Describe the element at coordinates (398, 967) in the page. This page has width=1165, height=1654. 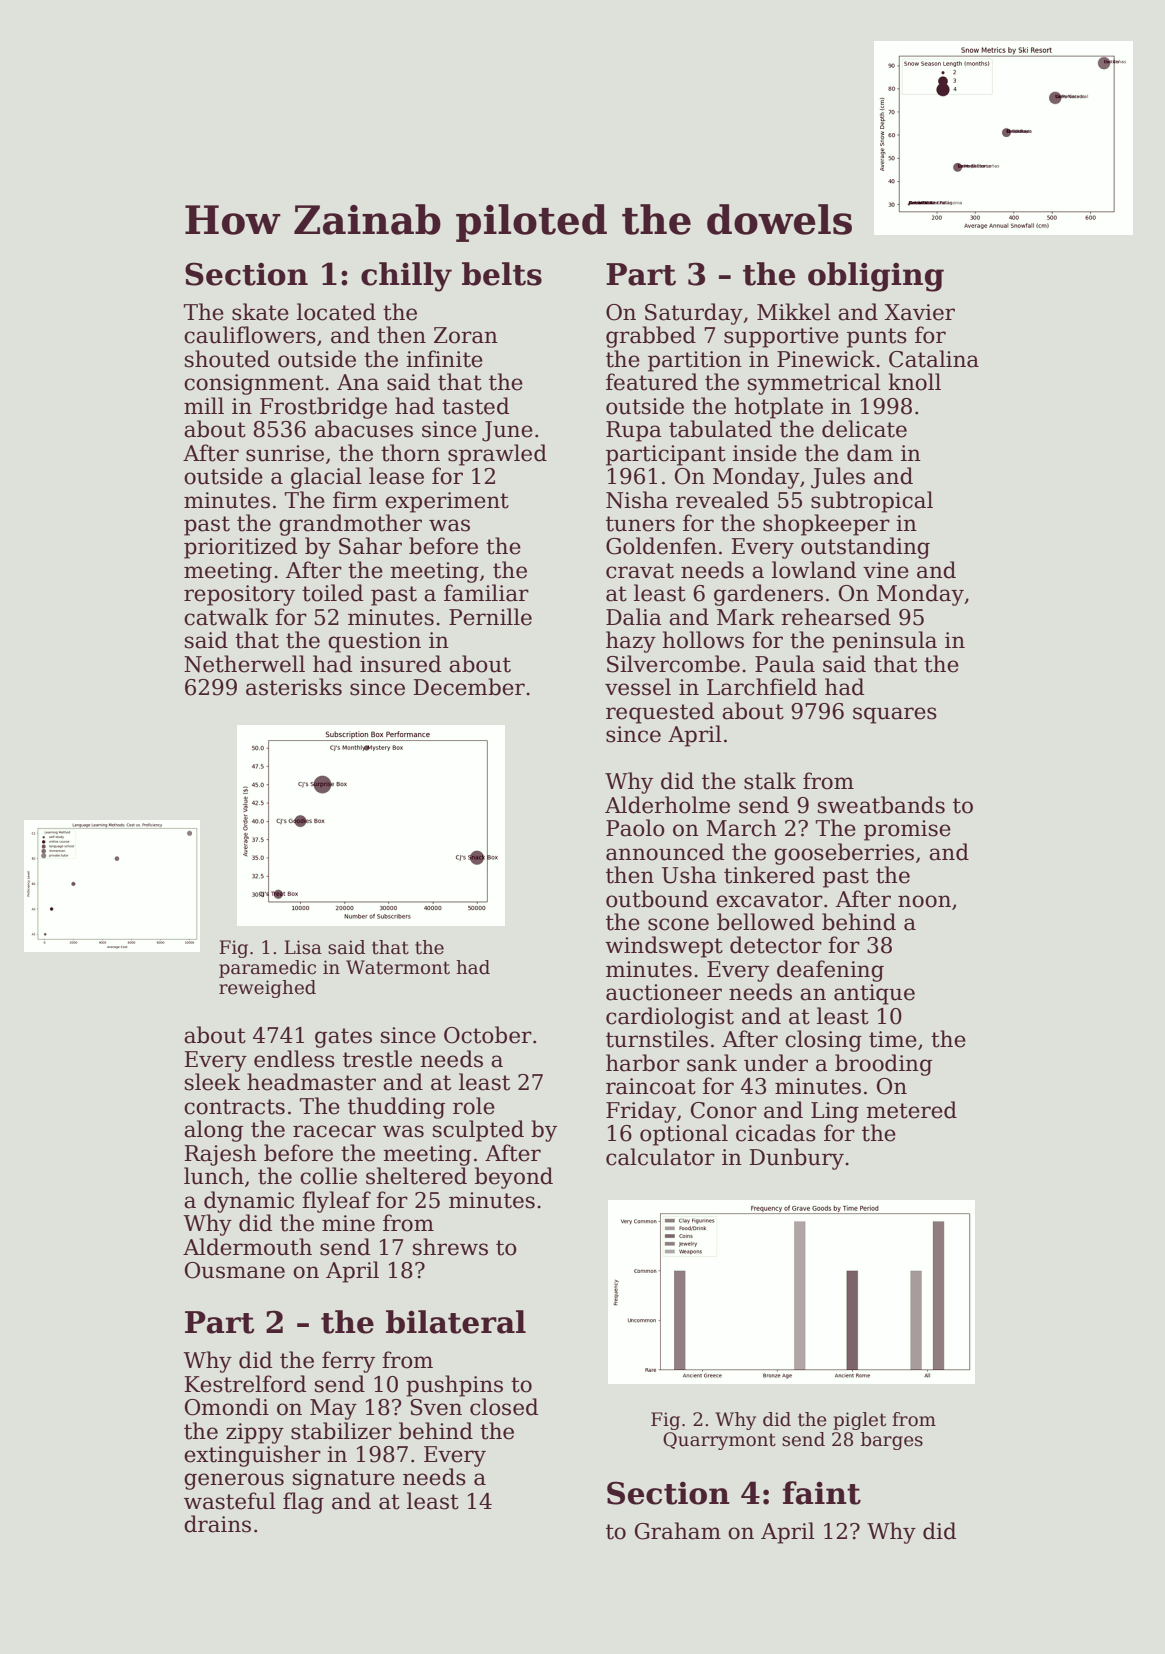
I see `Watermont` at that location.
